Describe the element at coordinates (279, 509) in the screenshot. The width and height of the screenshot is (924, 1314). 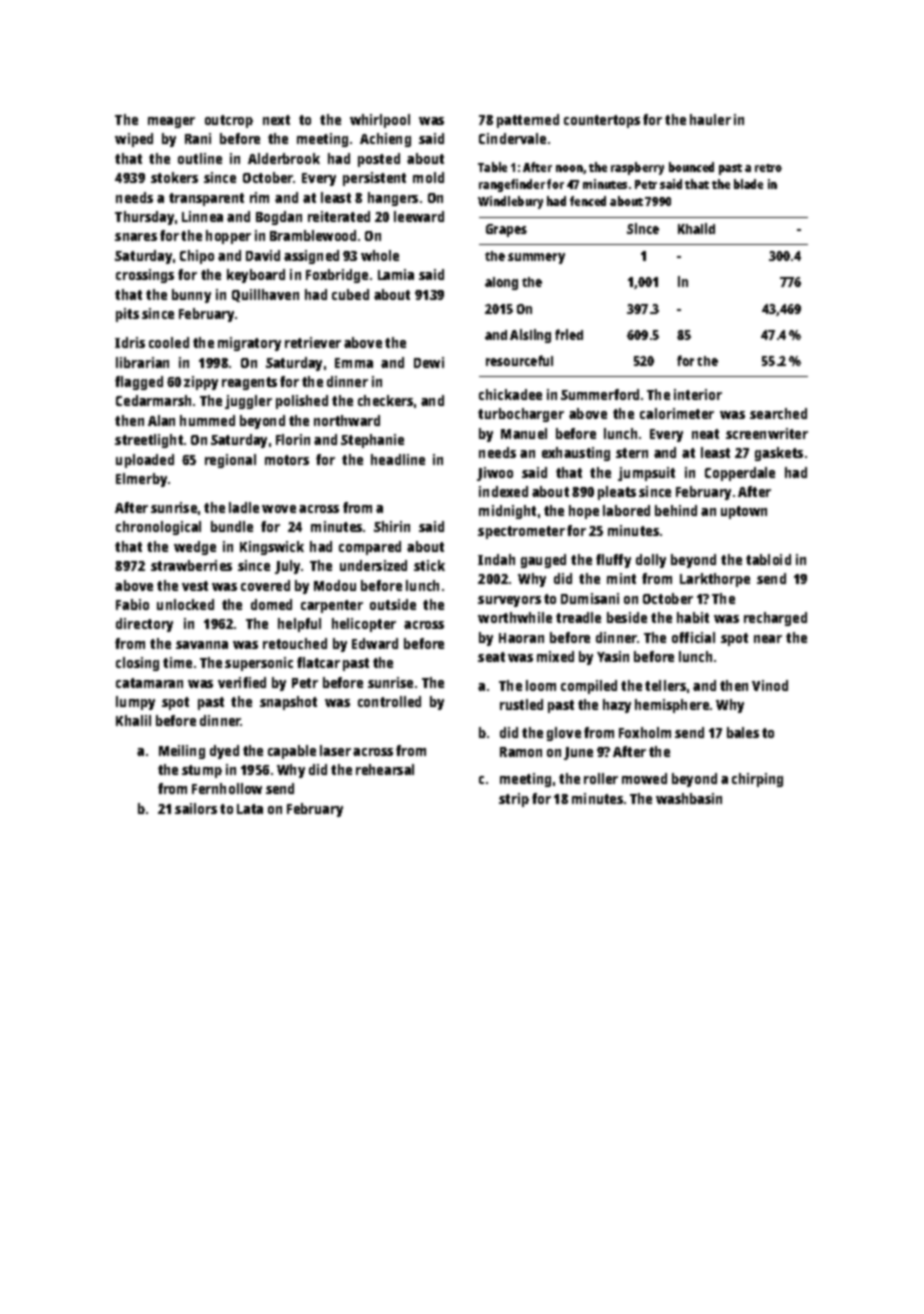
I see `wove` at that location.
